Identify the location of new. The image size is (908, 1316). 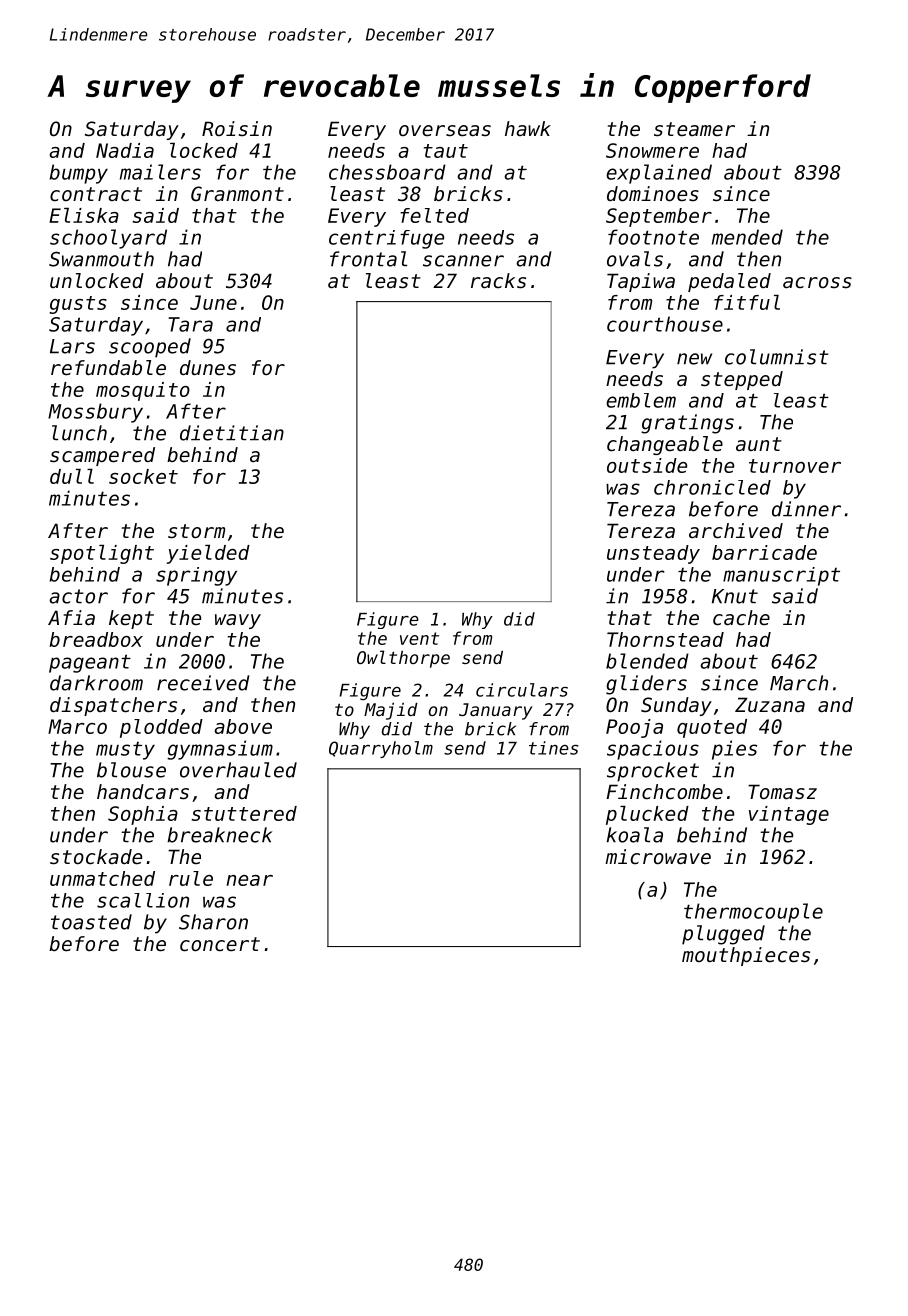
(694, 359).
